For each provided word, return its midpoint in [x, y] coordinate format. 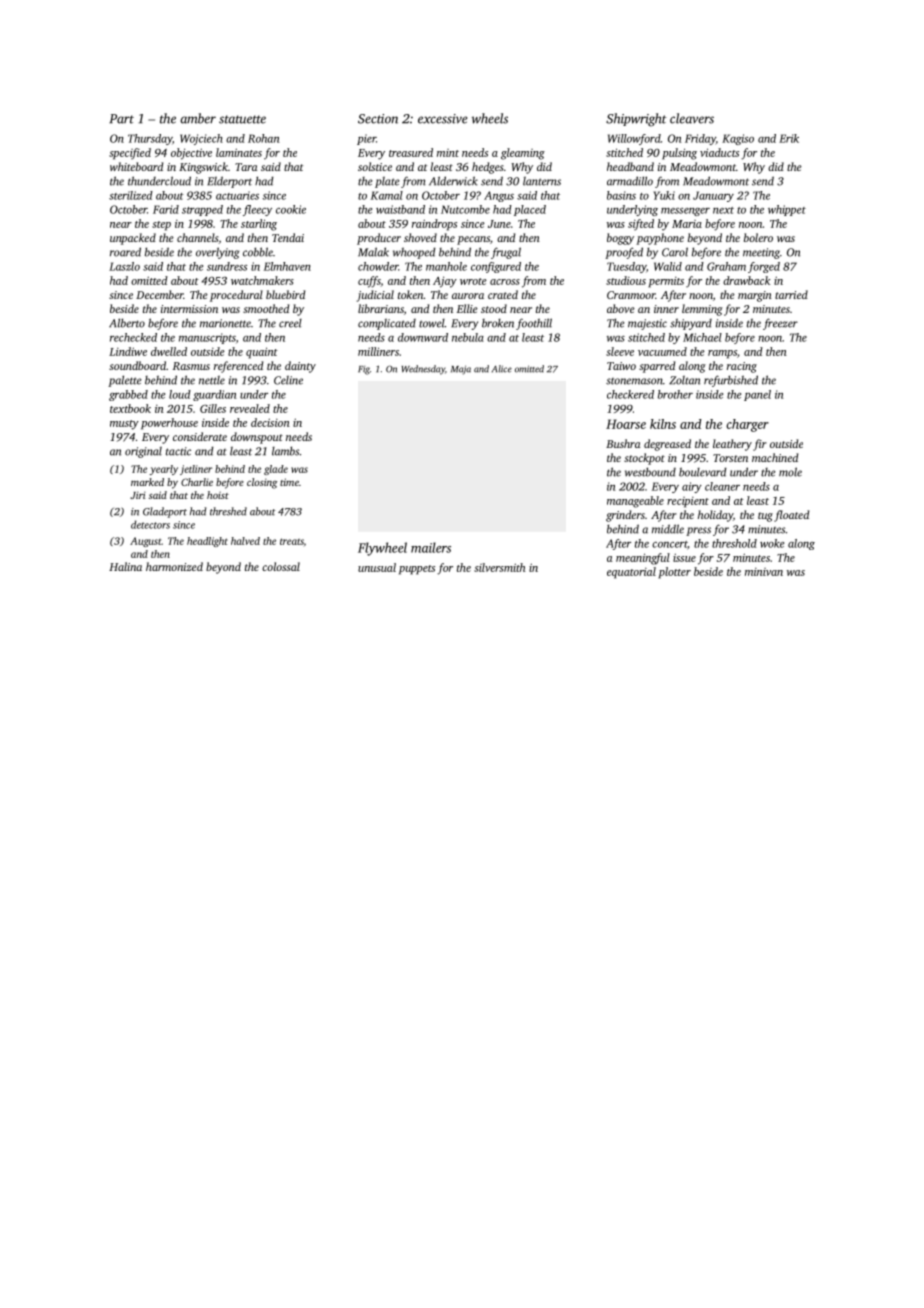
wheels [490, 118]
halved [245, 541]
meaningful [643, 559]
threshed [228, 511]
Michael [702, 337]
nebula [468, 337]
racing [742, 367]
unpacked [133, 239]
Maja [461, 370]
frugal [506, 253]
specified [130, 154]
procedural [236, 296]
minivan [764, 572]
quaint [262, 353]
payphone [660, 239]
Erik [789, 138]
